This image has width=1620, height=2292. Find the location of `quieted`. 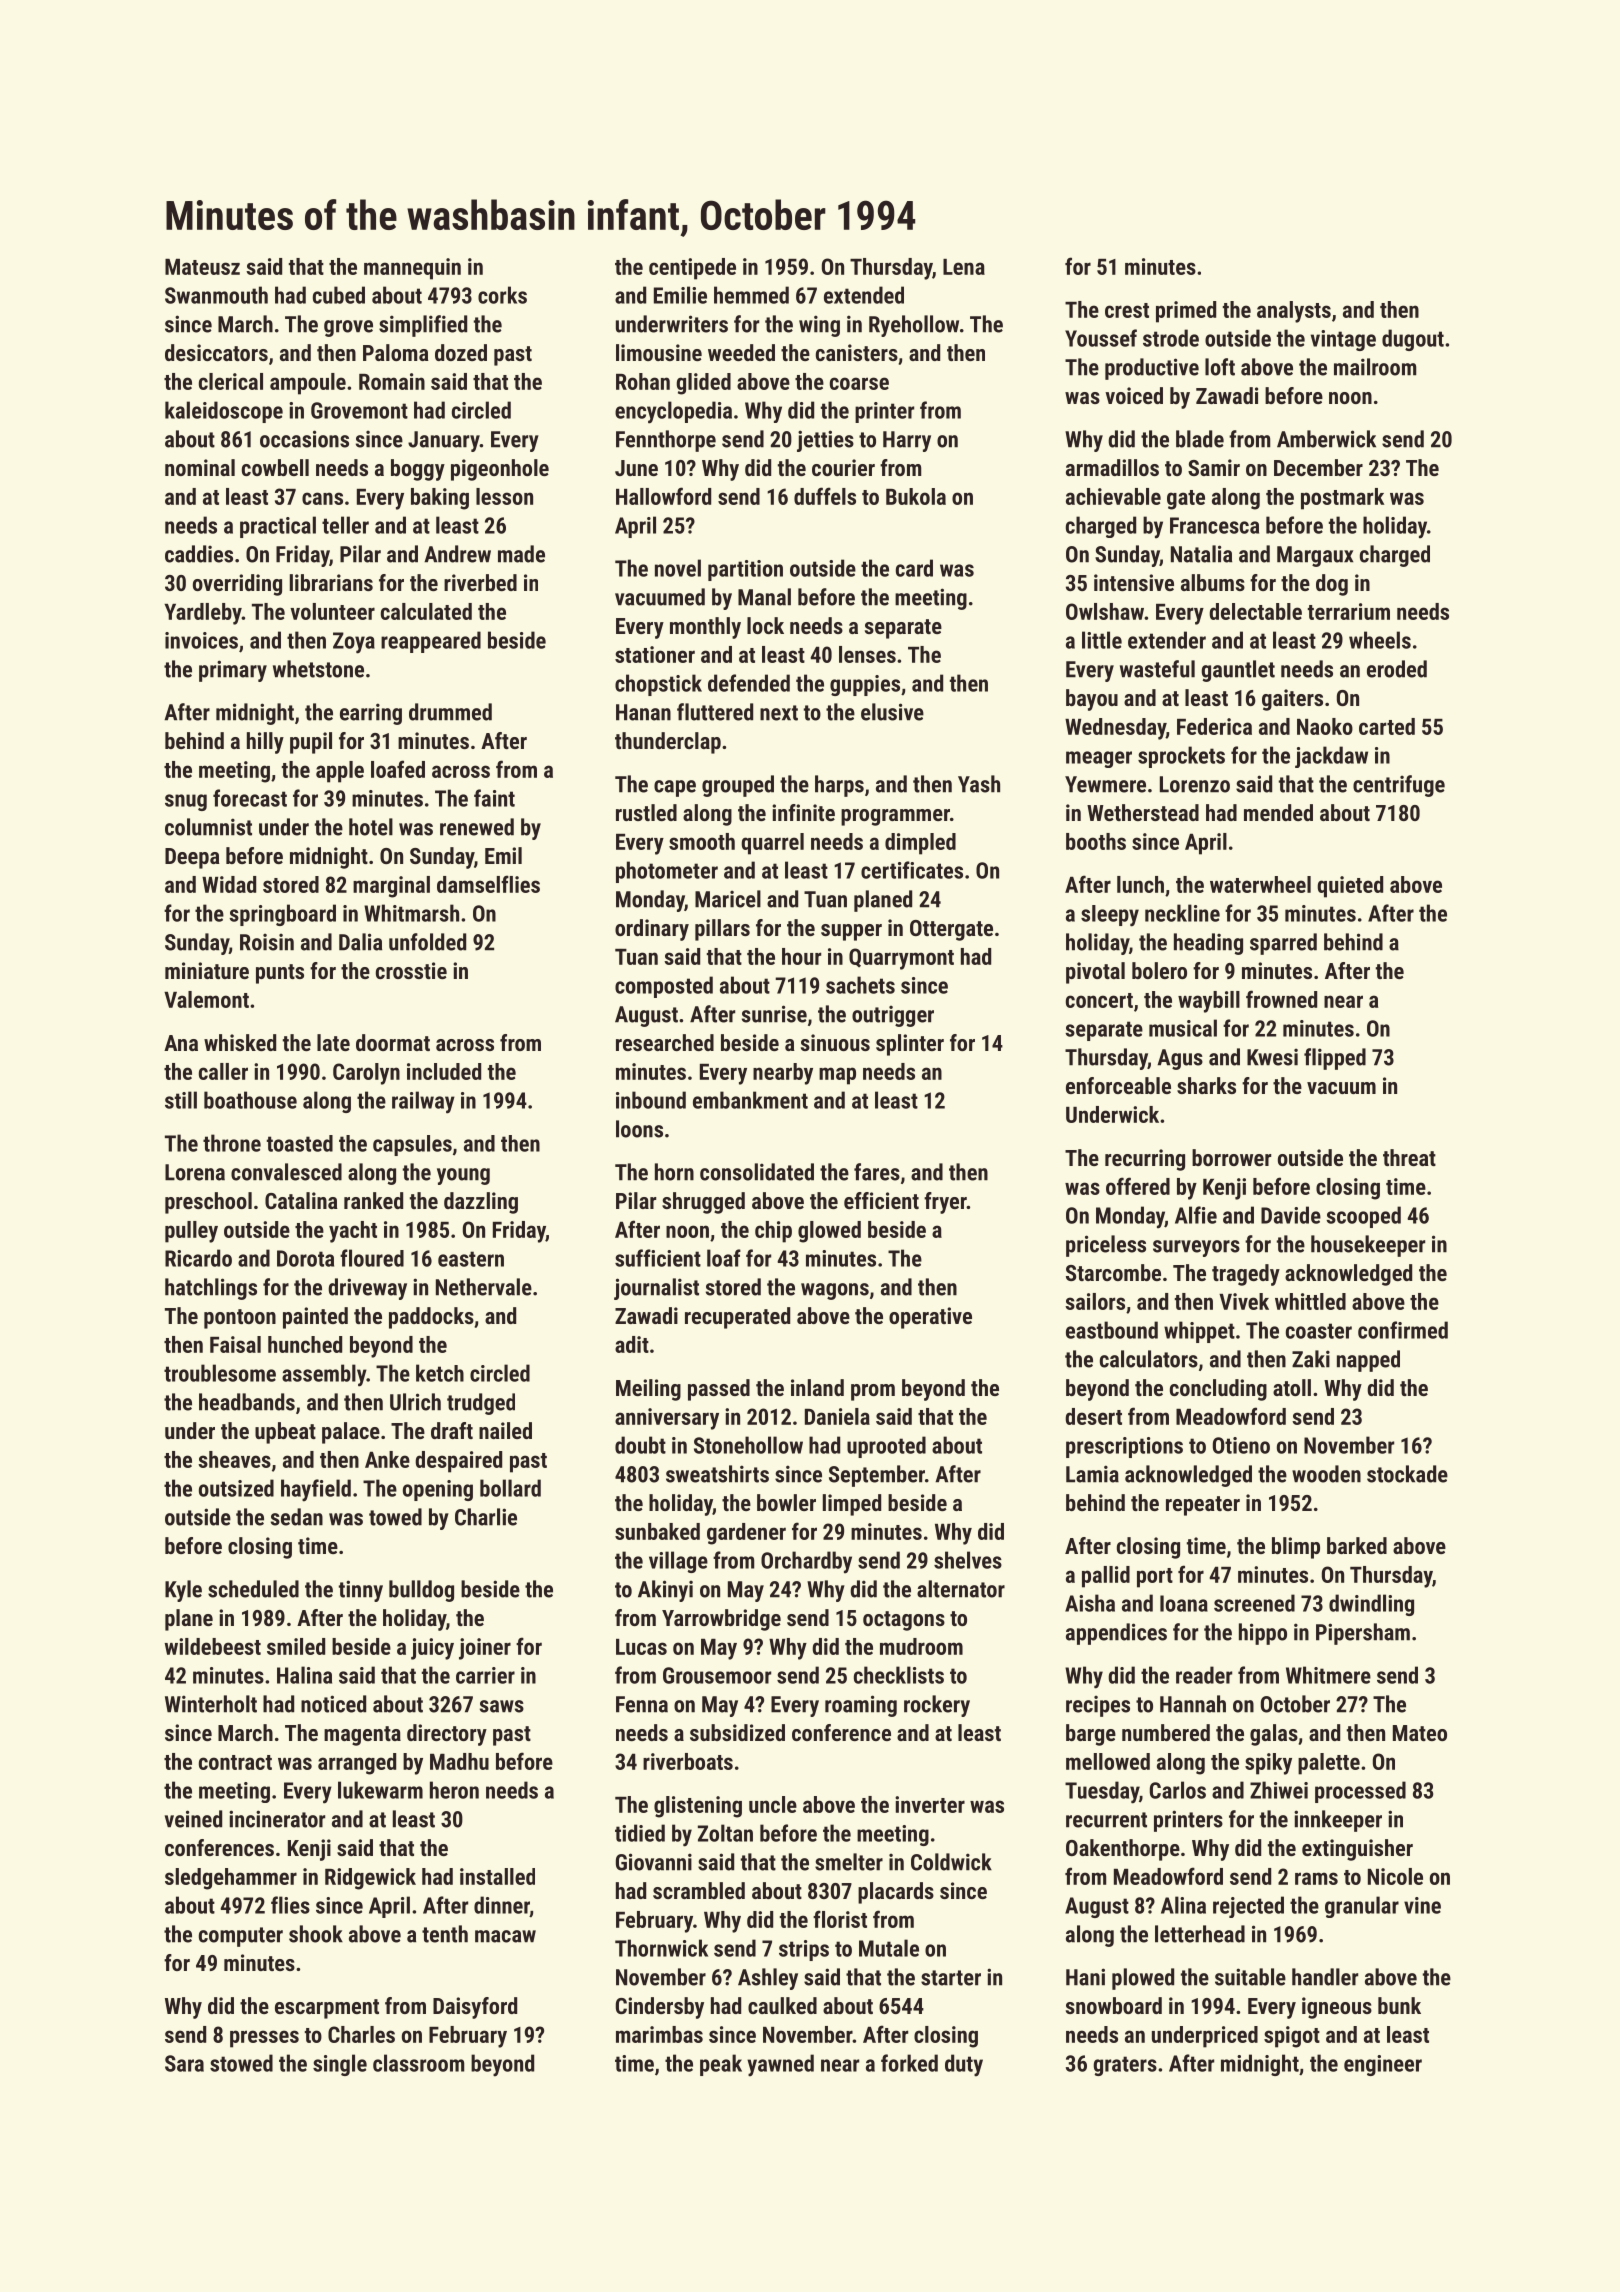

quieted is located at coordinates (1350, 887).
